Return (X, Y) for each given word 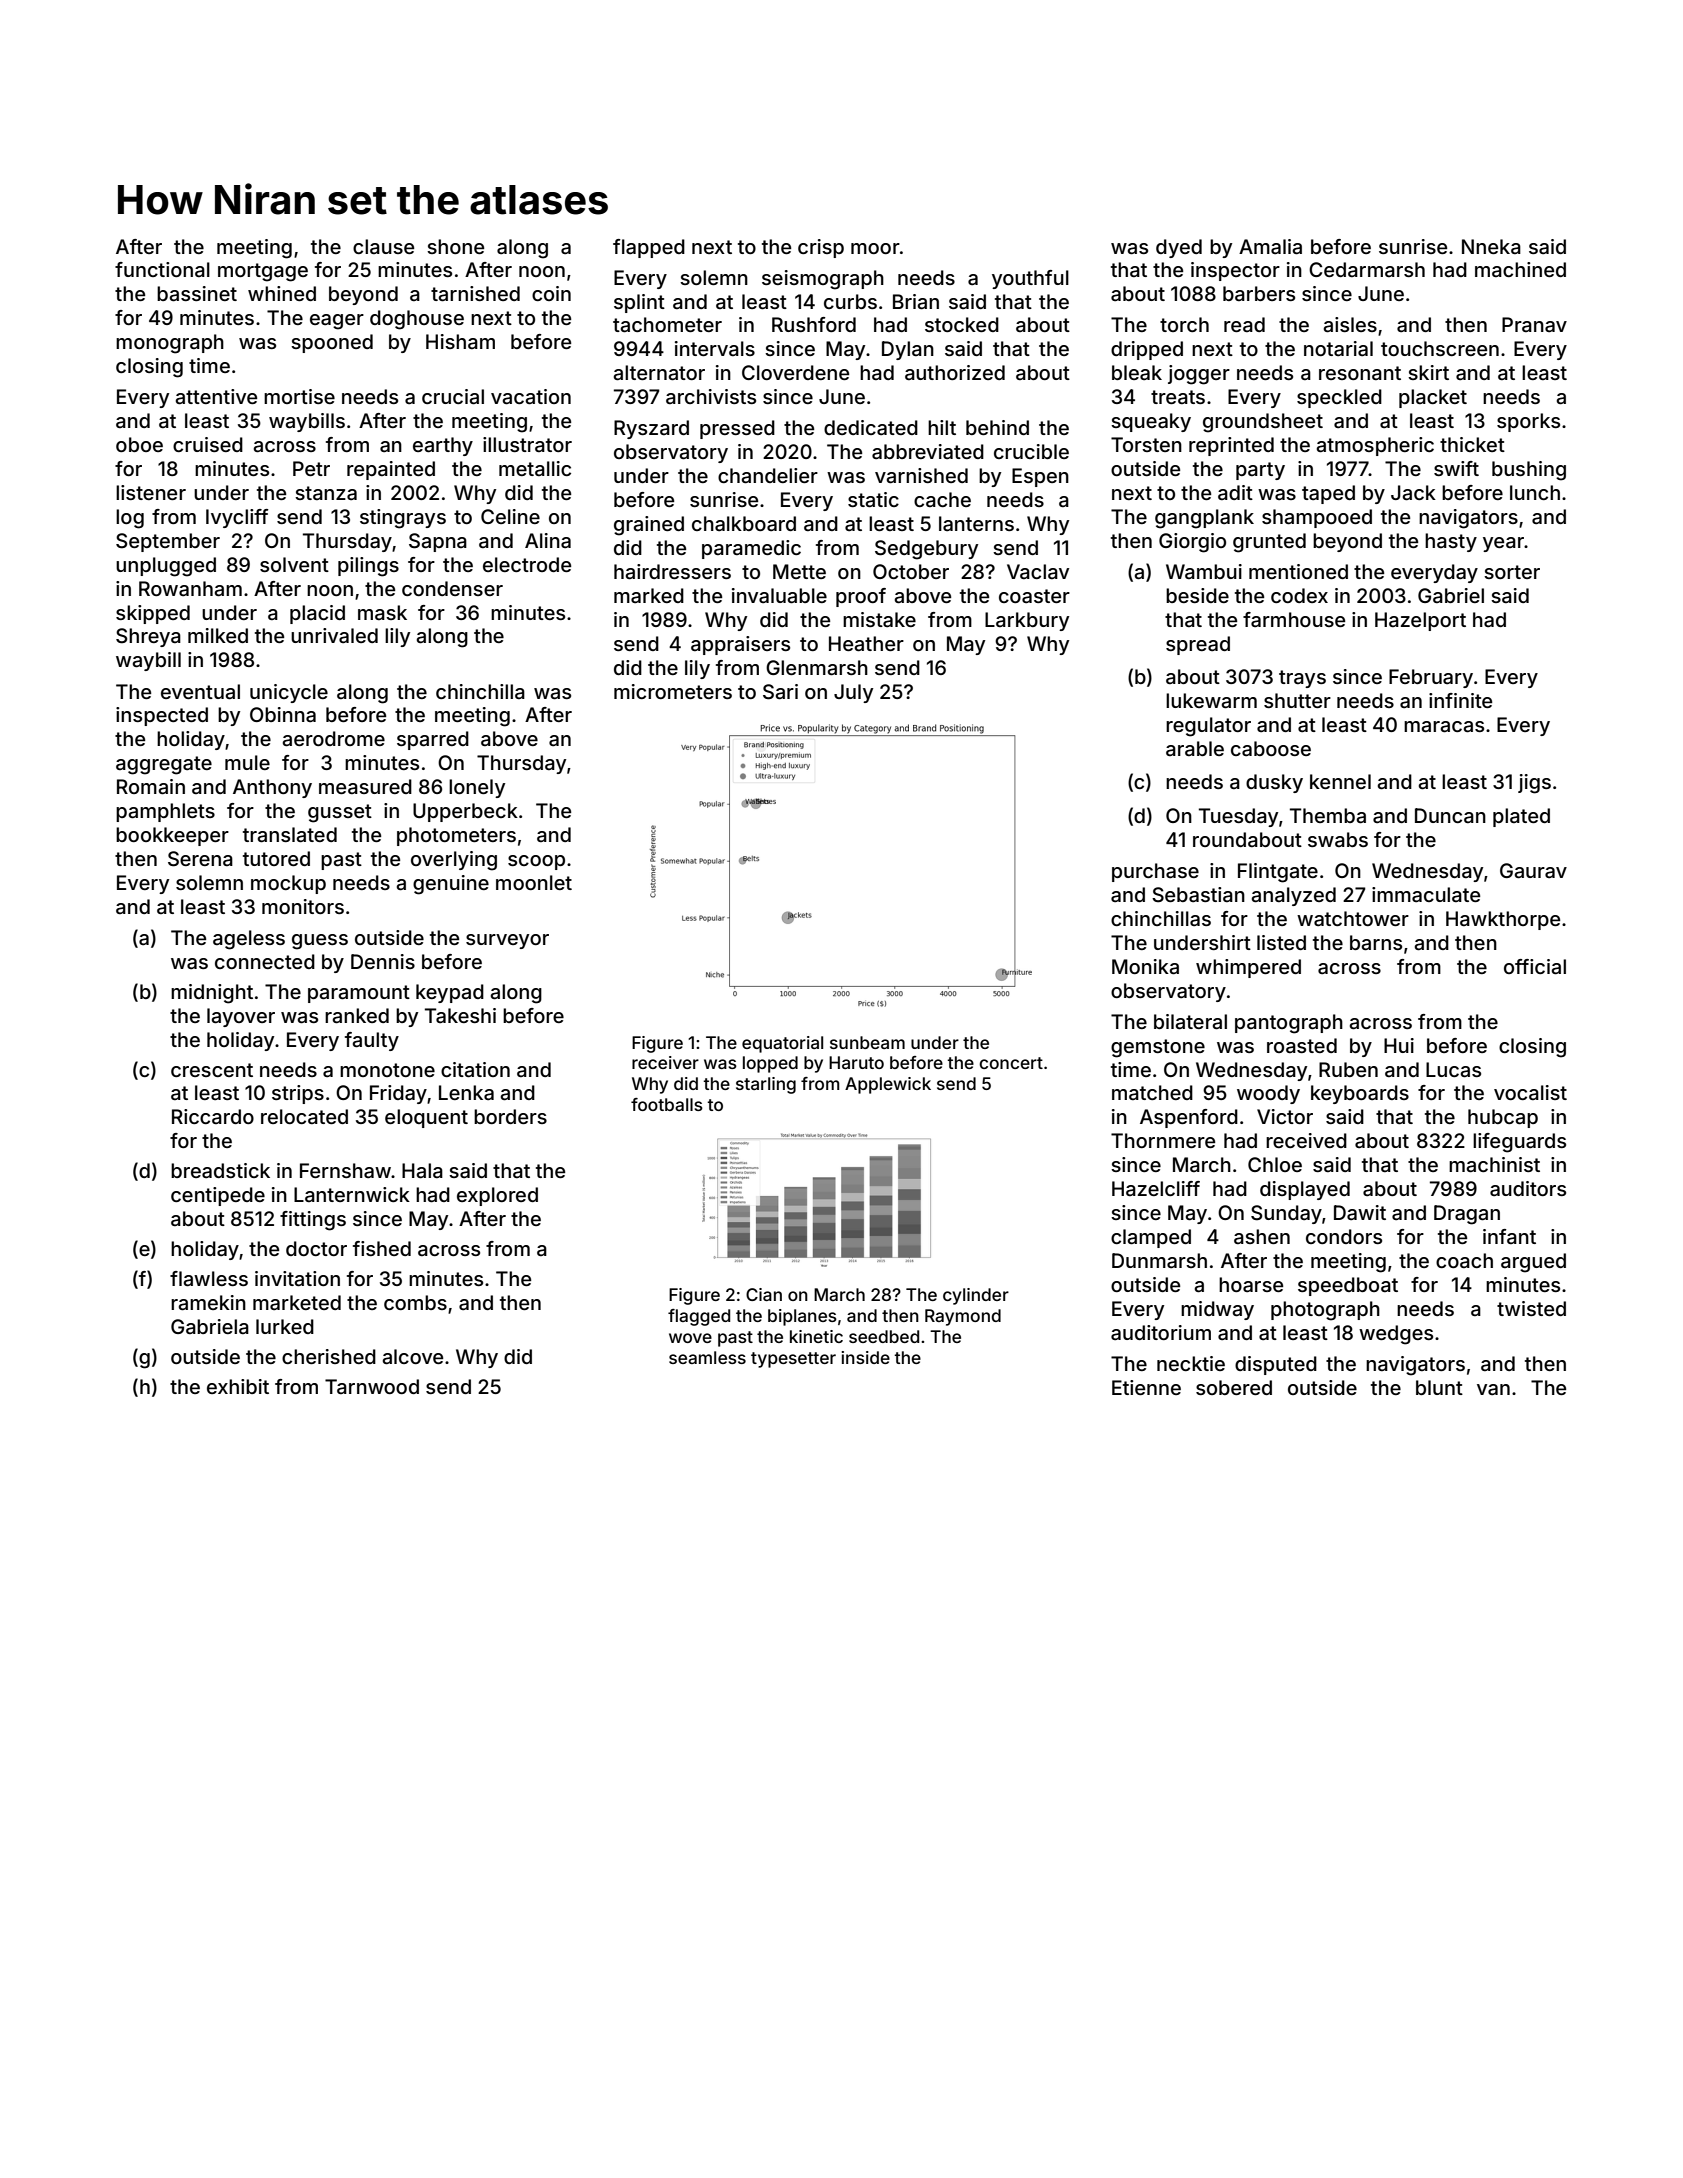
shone (455, 246)
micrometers (673, 691)
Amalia (1270, 247)
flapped (649, 248)
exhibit (238, 1386)
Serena (200, 859)
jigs (1534, 784)
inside (866, 1357)
